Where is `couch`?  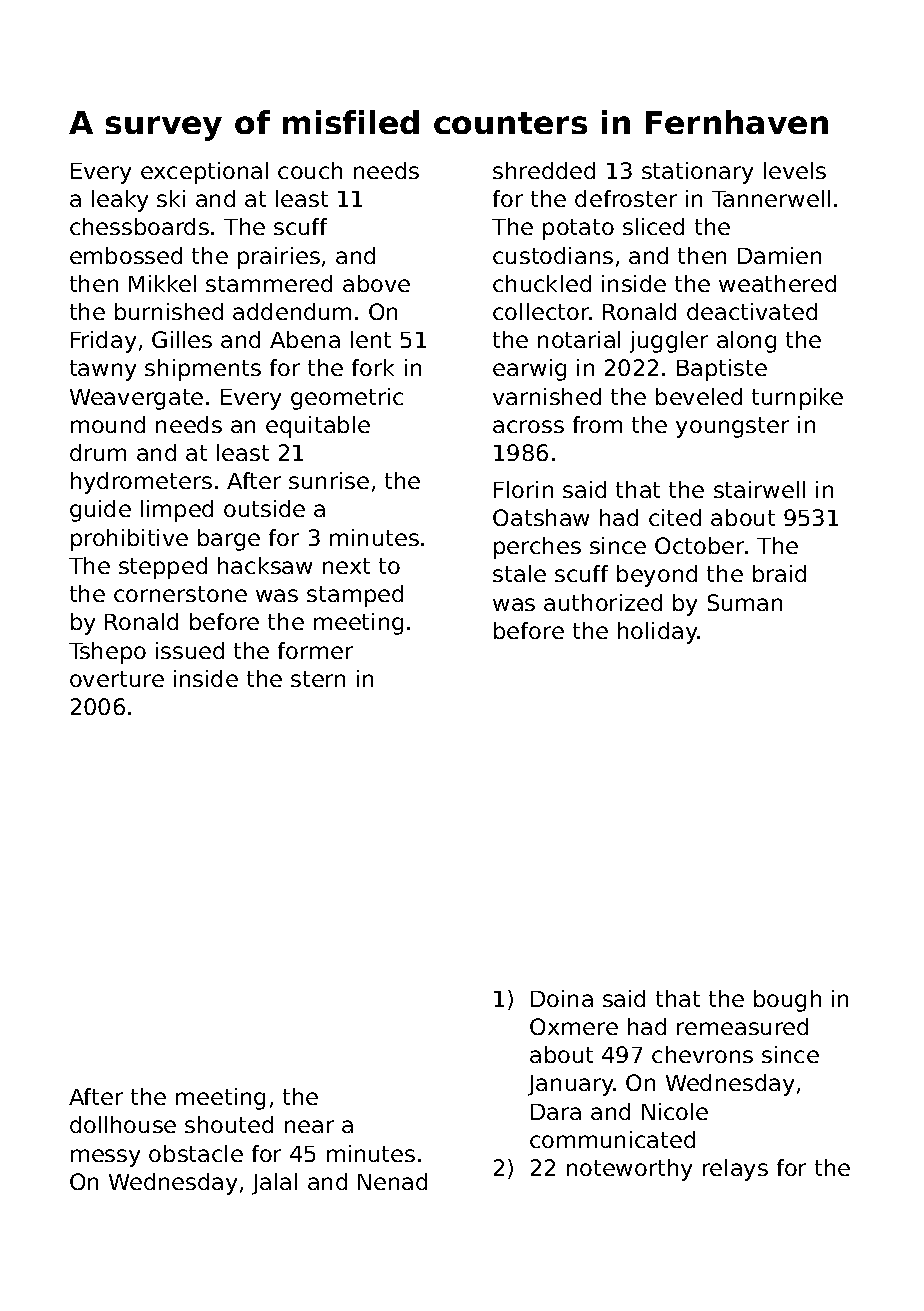
couch is located at coordinates (310, 170).
